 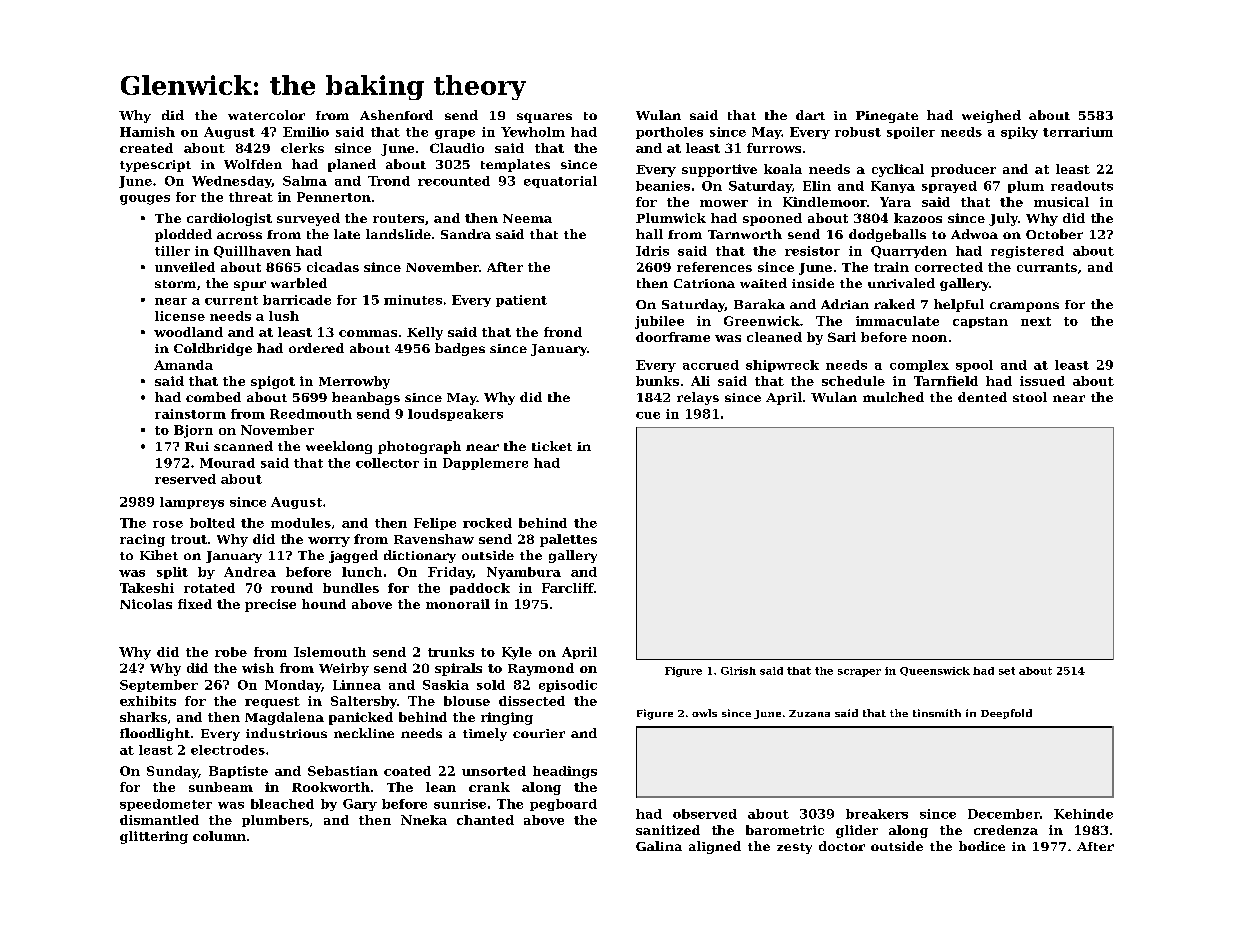 I want to click on dented, so click(x=982, y=397).
